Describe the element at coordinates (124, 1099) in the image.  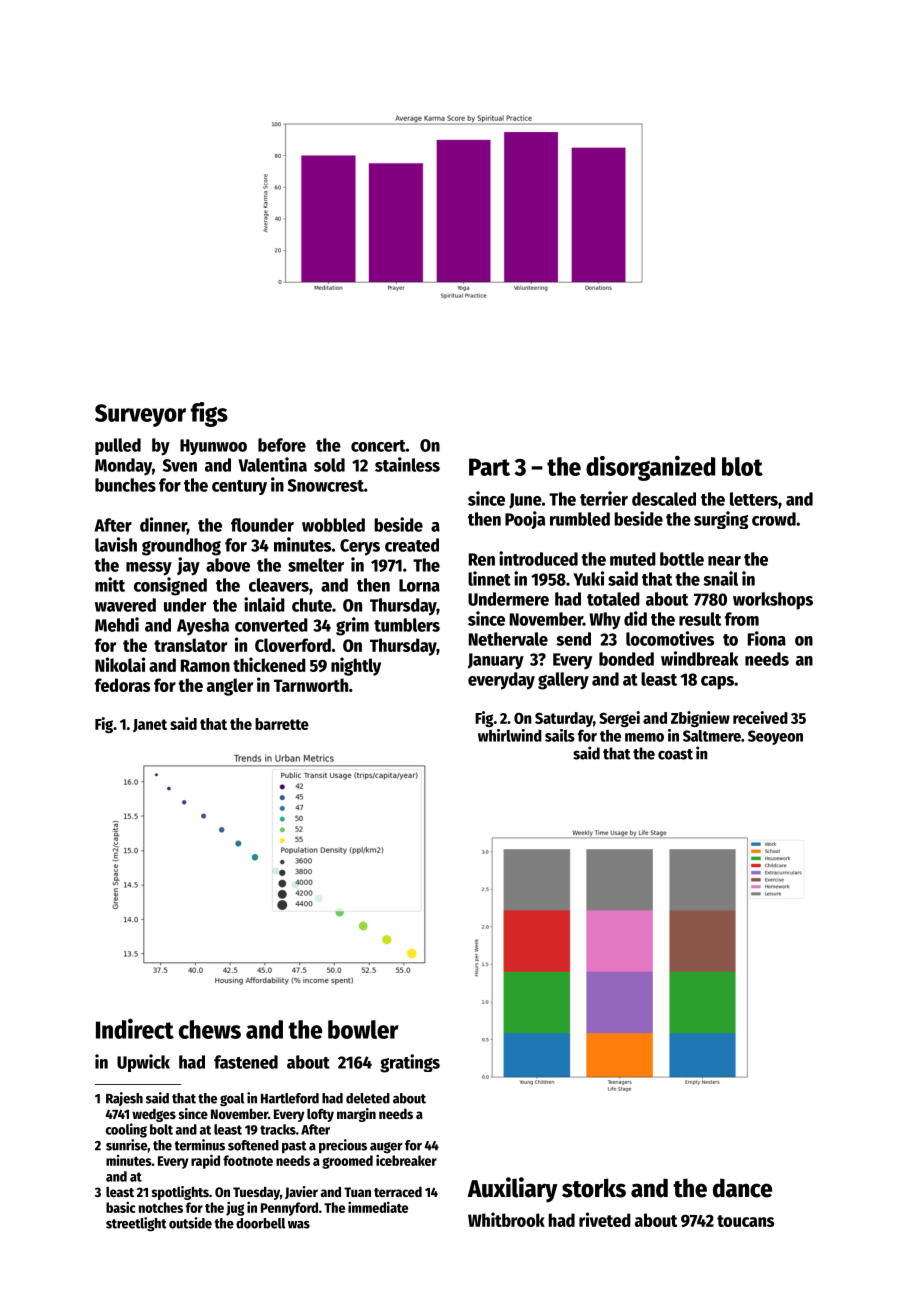
I see `Rajesh` at that location.
